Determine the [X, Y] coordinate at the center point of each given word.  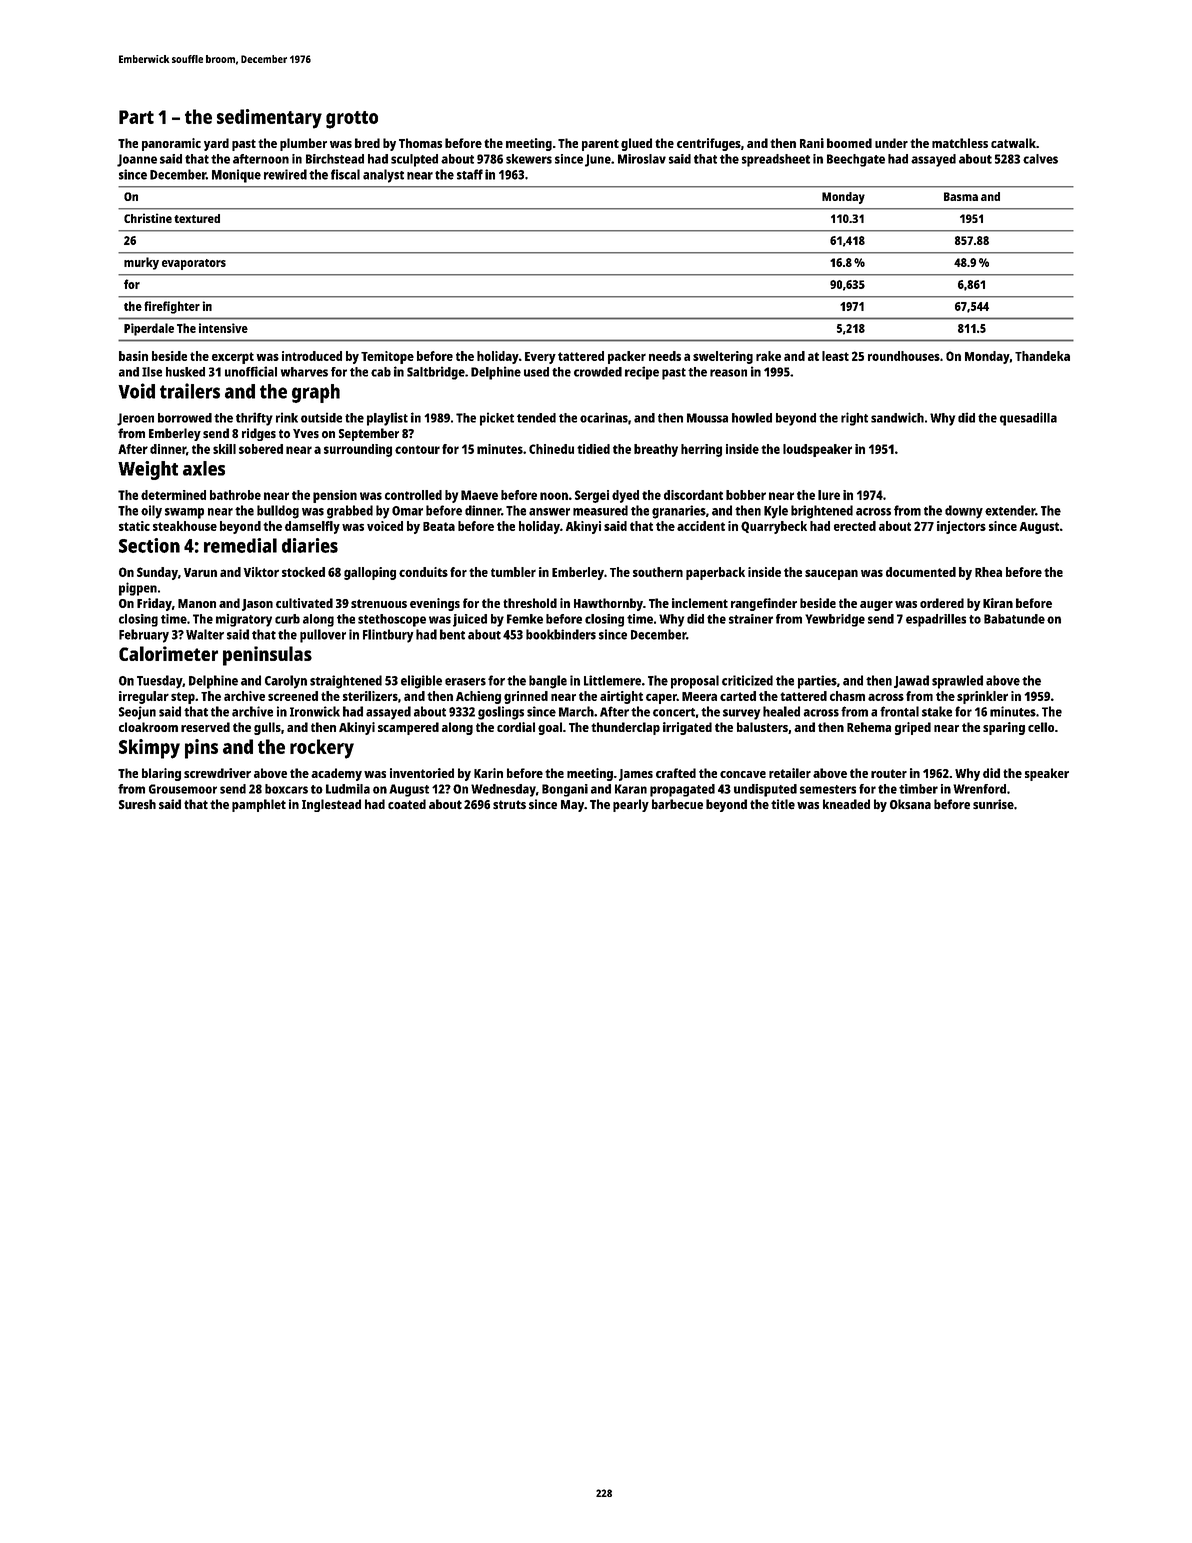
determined [173, 495]
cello [1041, 727]
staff [470, 174]
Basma [961, 196]
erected [855, 526]
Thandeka [1042, 356]
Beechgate [856, 160]
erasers [465, 682]
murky [141, 263]
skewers [529, 159]
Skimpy [149, 749]
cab [381, 372]
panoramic [171, 144]
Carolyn [286, 682]
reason [728, 373]
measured [600, 510]
